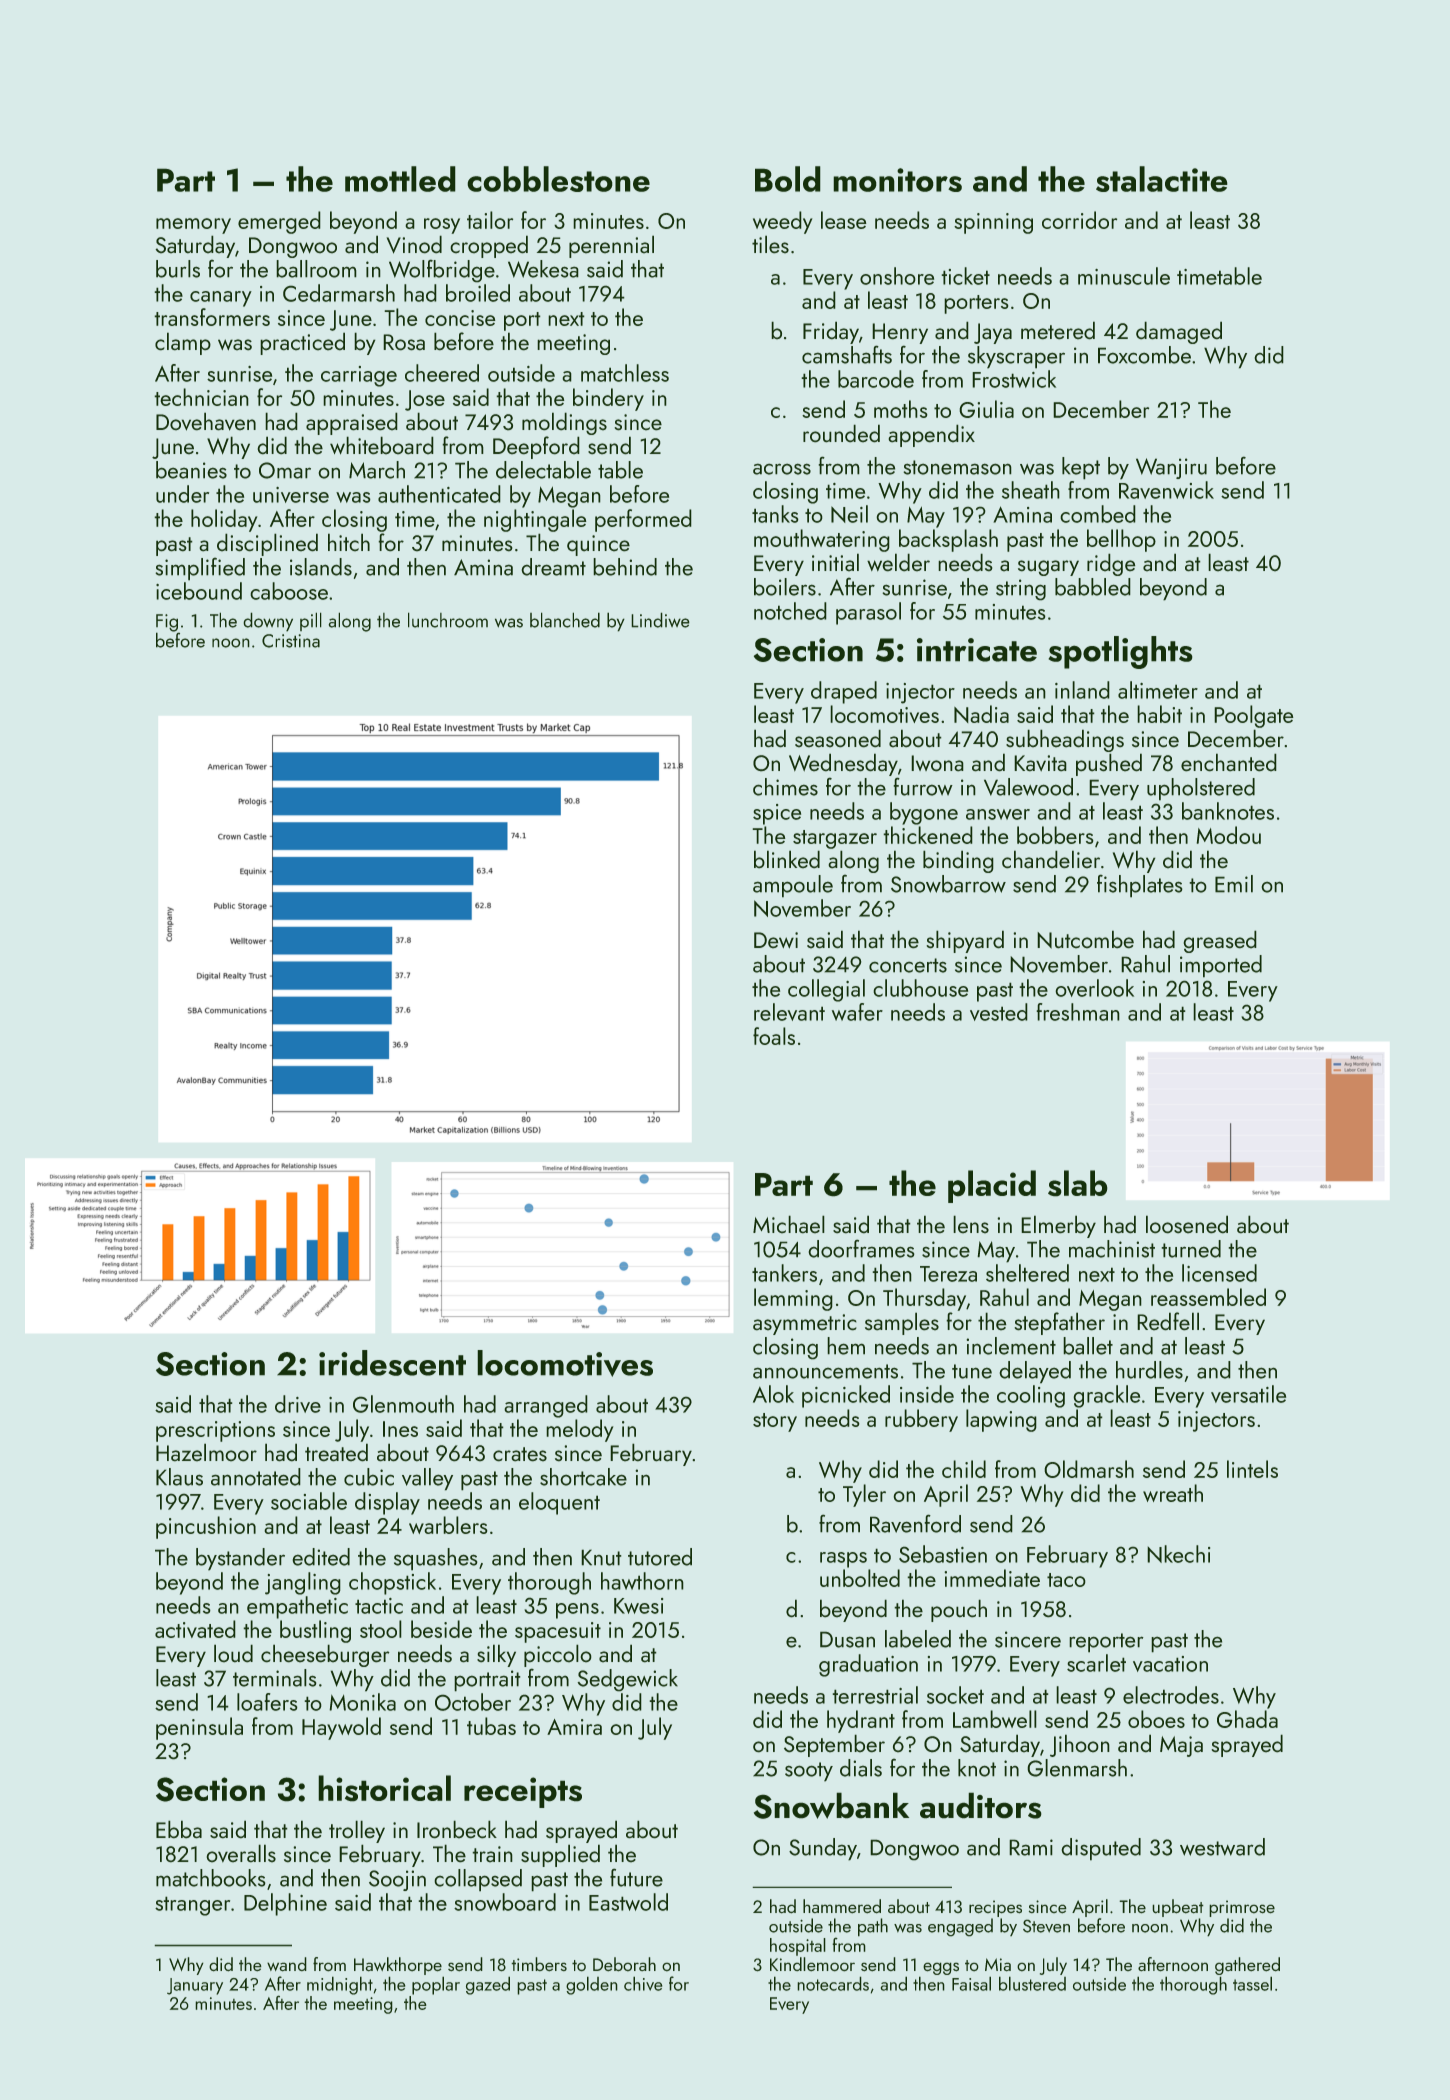 This screenshot has height=2100, width=1450. I want to click on slab, so click(1078, 1183).
